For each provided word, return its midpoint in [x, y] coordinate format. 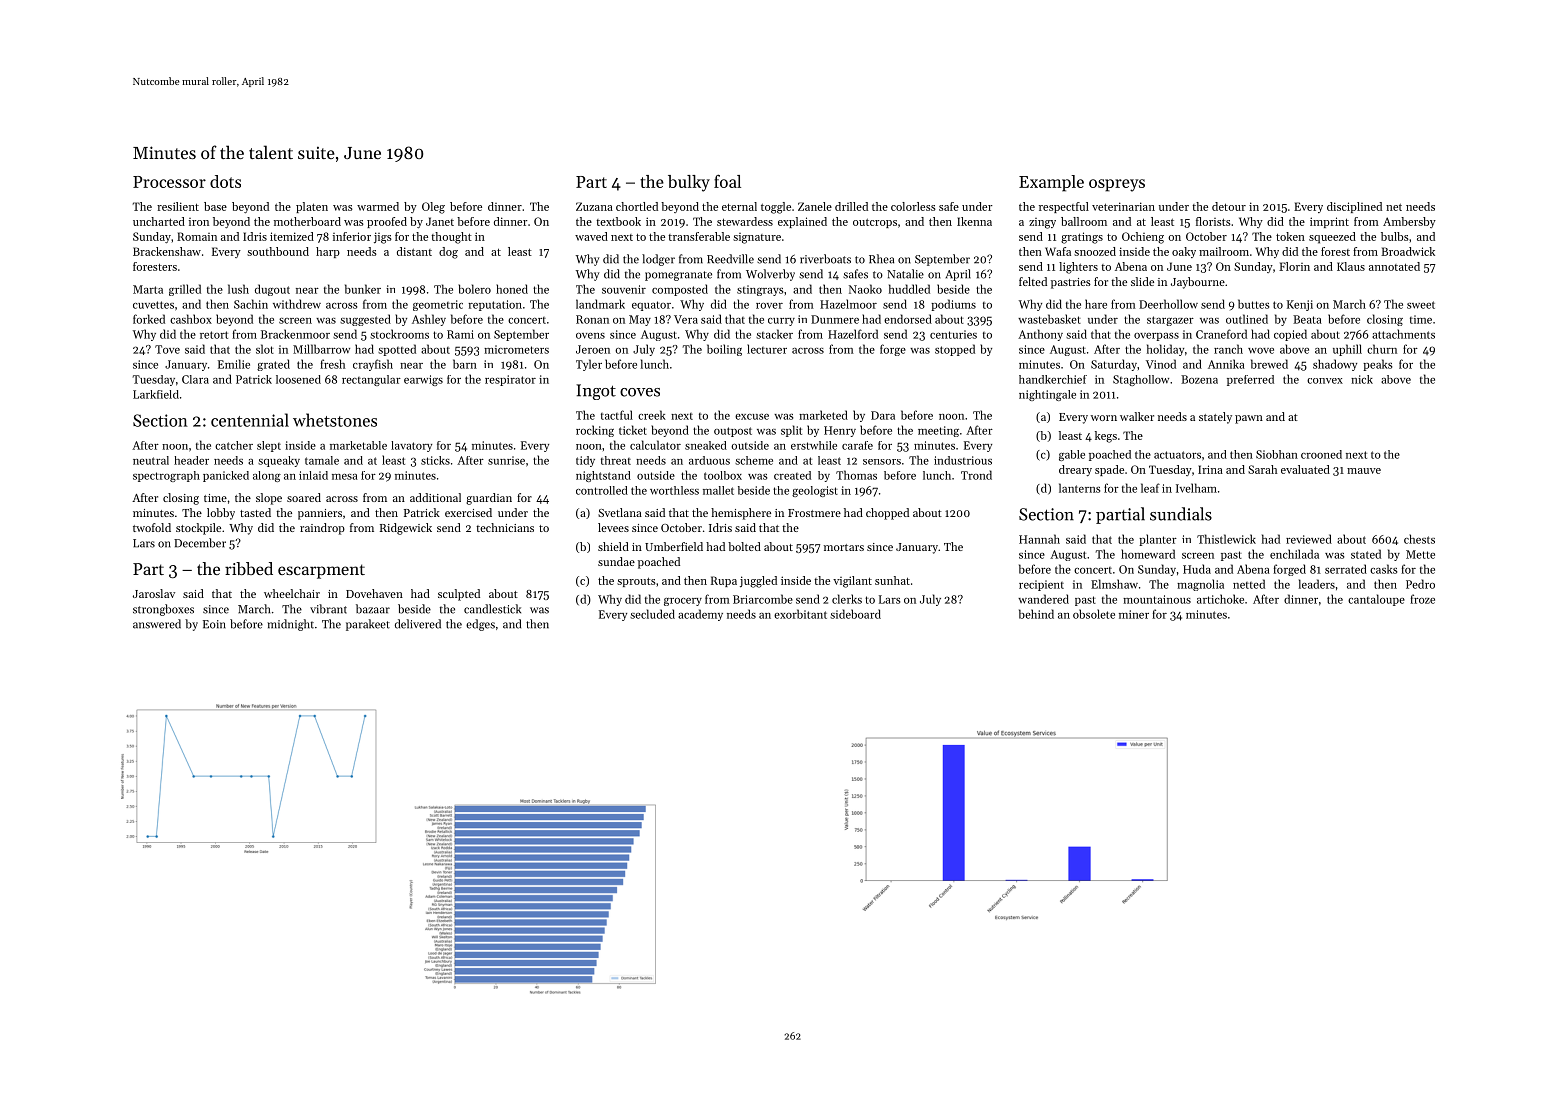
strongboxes [163, 610]
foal [727, 181]
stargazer [1170, 321]
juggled [758, 582]
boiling [724, 350]
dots [225, 181]
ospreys [1117, 185]
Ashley [429, 320]
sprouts [636, 582]
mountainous [1157, 599]
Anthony [1040, 335]
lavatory [411, 446]
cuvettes [153, 305]
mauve [1364, 471]
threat [616, 460]
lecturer [767, 349]
